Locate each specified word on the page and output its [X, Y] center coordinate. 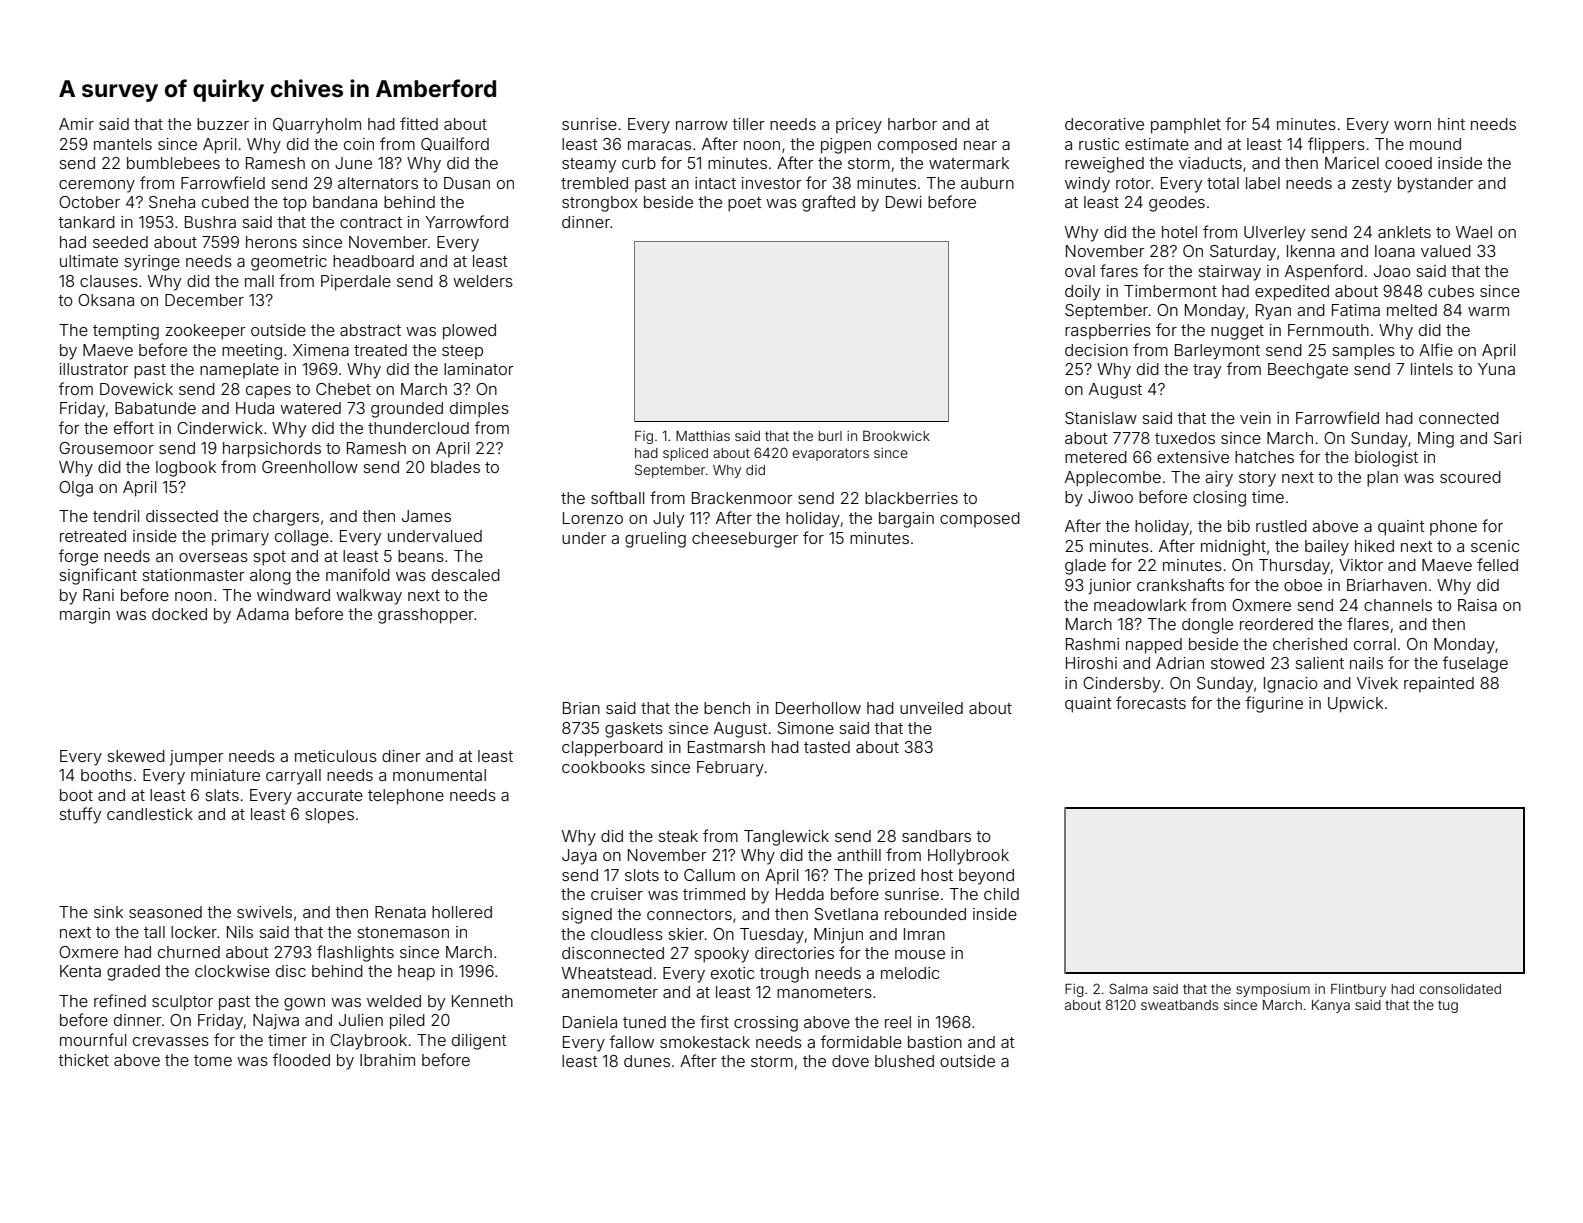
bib [1239, 526]
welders [483, 281]
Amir [76, 124]
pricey [859, 126]
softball [617, 497]
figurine [1274, 704]
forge [78, 557]
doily [1082, 293]
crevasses [171, 1041]
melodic [910, 973]
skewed [136, 756]
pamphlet [1186, 126]
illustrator [94, 369]
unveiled [931, 708]
